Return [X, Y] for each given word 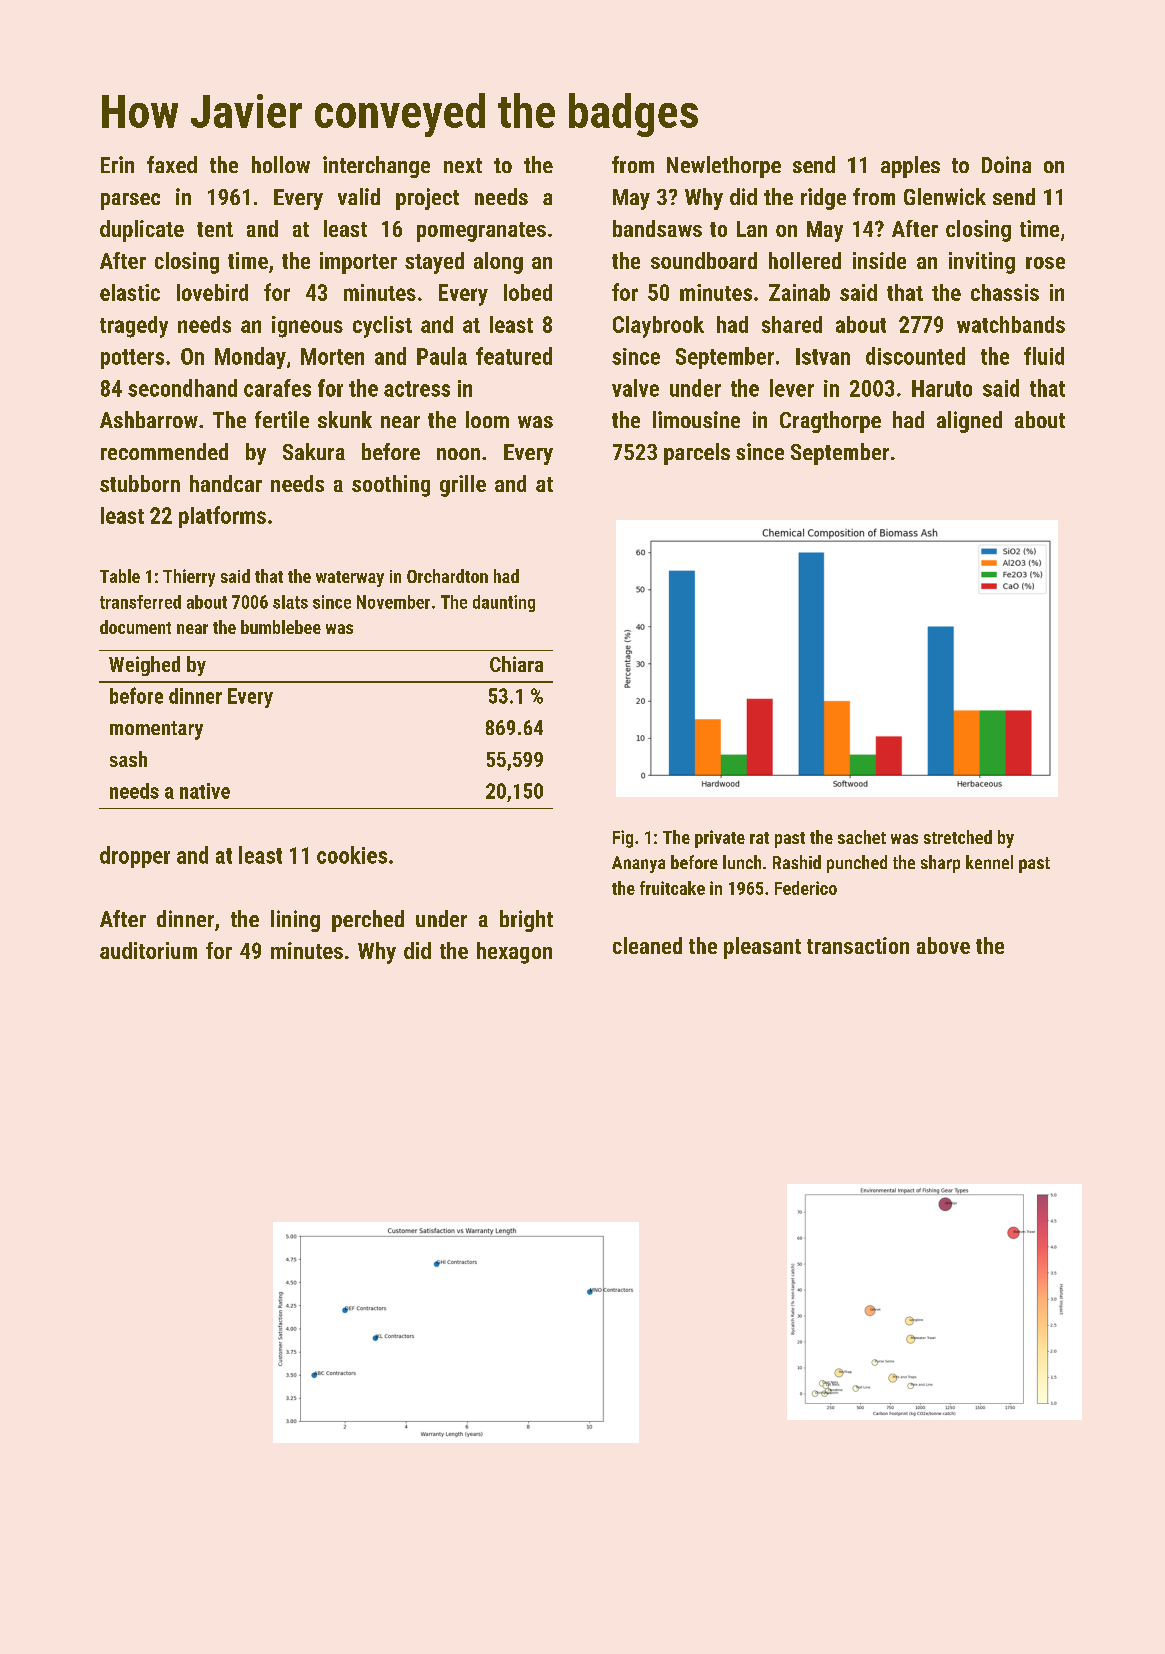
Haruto [942, 388]
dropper [135, 857]
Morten [332, 356]
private [720, 839]
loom [487, 419]
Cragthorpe [830, 422]
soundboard [704, 260]
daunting [504, 603]
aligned [969, 422]
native [205, 791]
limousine [696, 419]
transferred [140, 602]
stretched [958, 837]
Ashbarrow [149, 419]
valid [359, 196]
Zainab [799, 292]
